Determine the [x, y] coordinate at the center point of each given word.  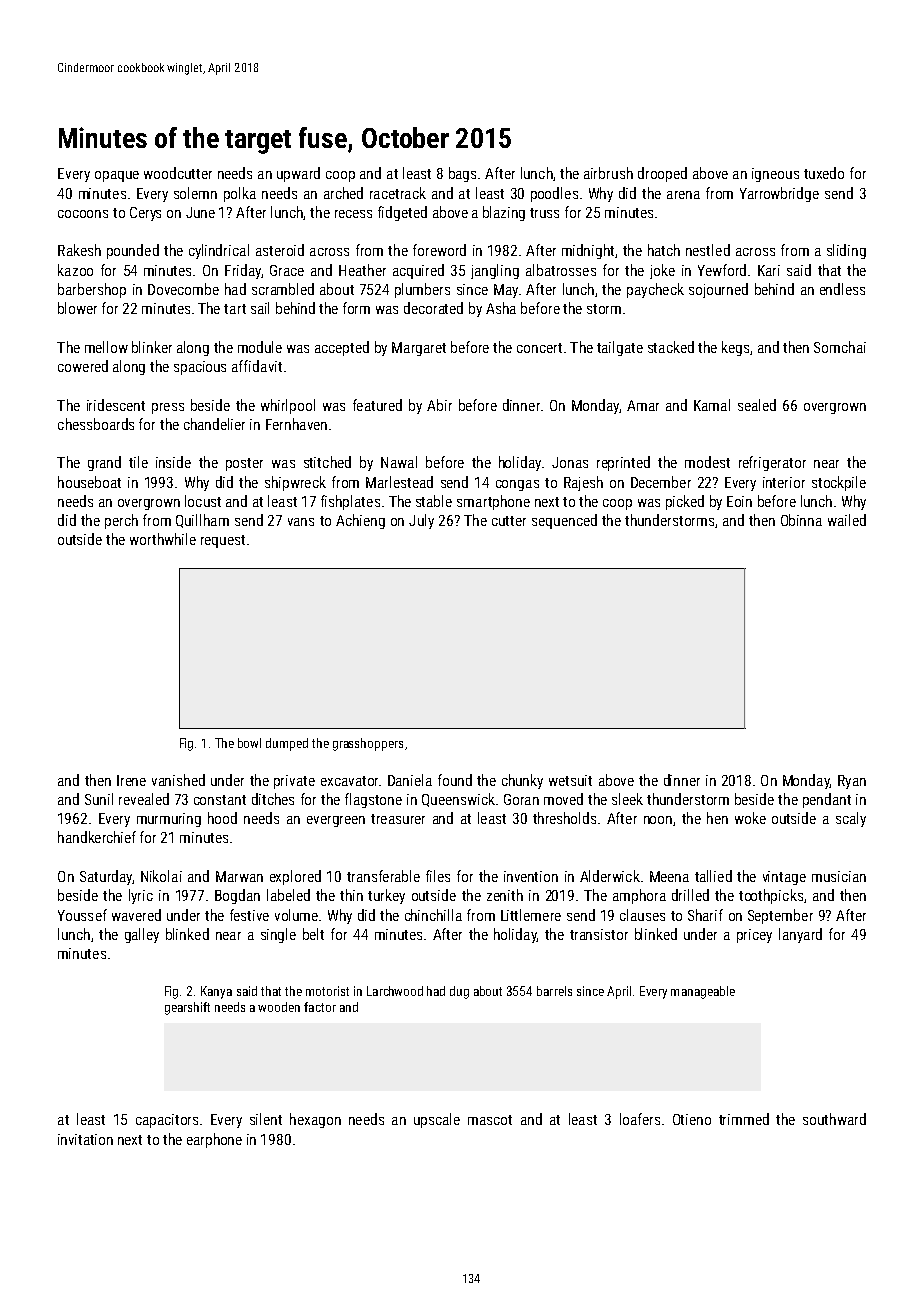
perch [121, 521]
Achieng [360, 521]
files [438, 876]
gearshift [187, 1008]
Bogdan [237, 896]
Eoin [739, 501]
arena [683, 195]
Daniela [410, 780]
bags [462, 174]
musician [839, 876]
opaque [117, 176]
